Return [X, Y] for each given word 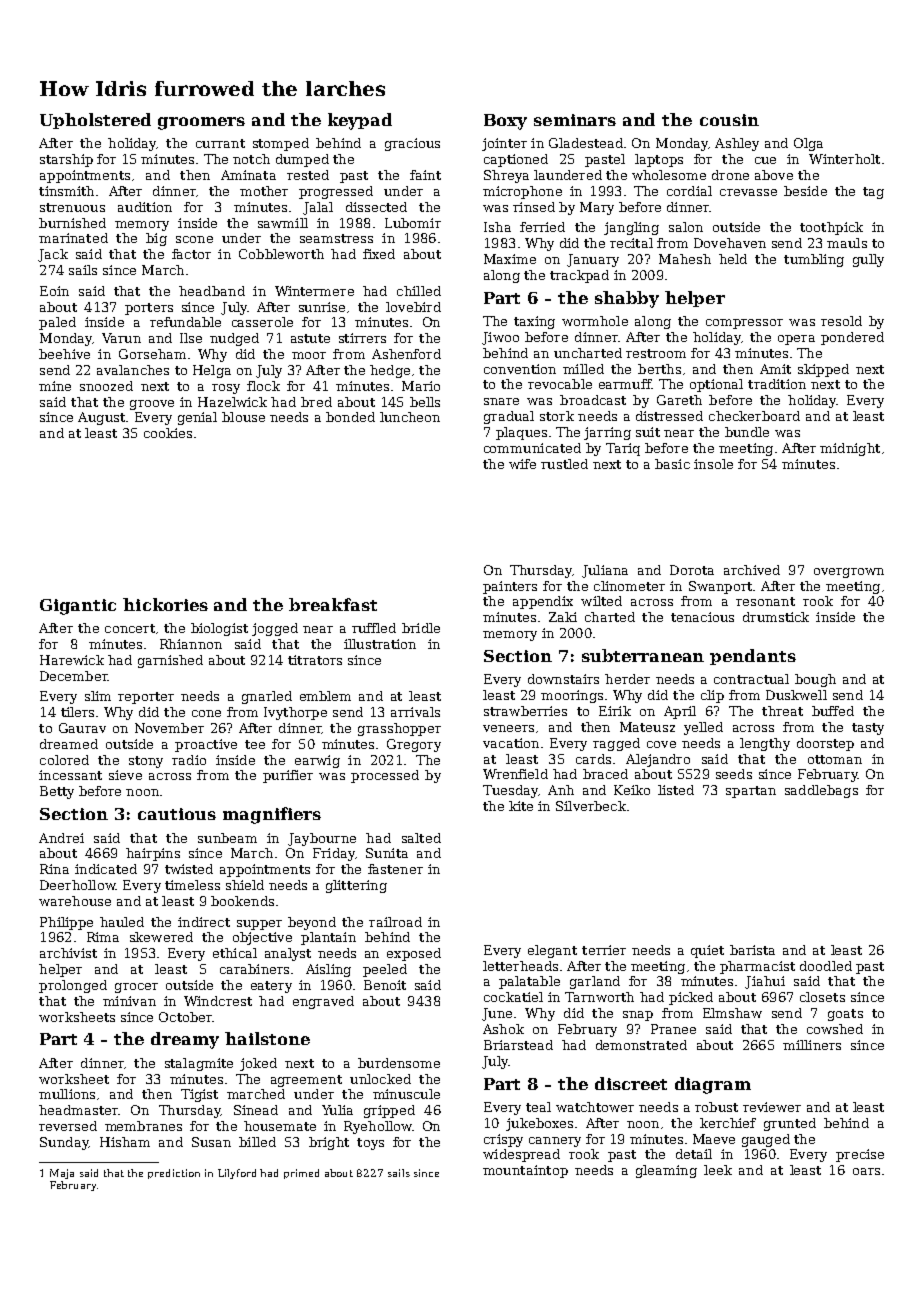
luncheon [410, 417]
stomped [281, 144]
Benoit [385, 985]
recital [631, 243]
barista [752, 950]
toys [370, 1144]
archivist [68, 953]
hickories [165, 604]
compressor [744, 324]
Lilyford [237, 1174]
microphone [522, 192]
